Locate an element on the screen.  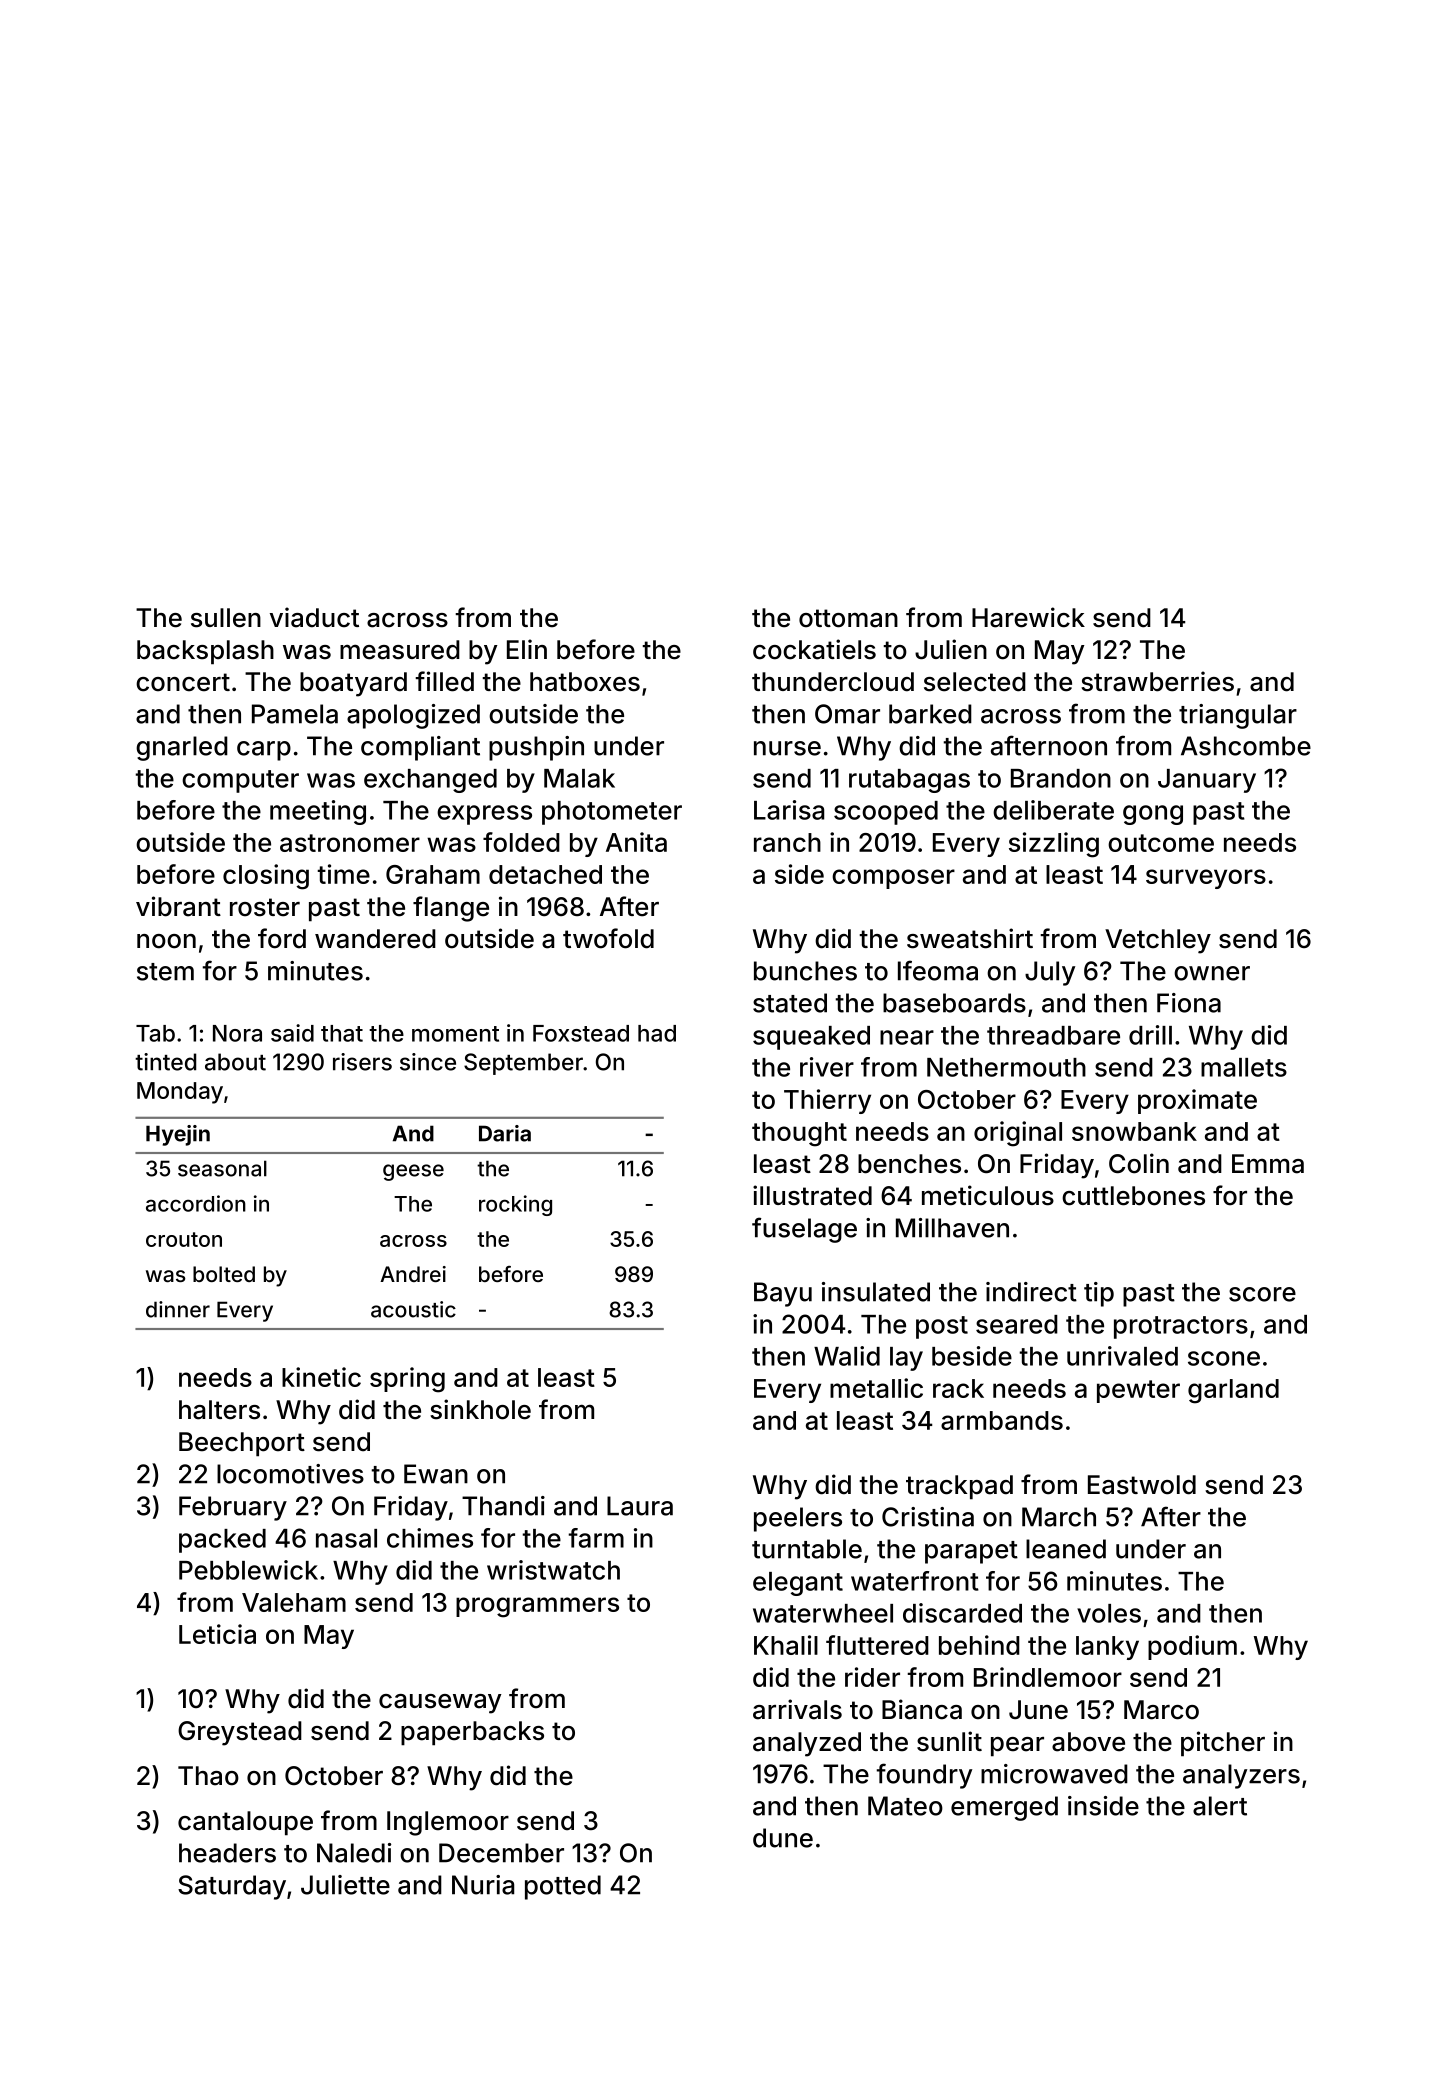
Vetchley is located at coordinates (1158, 941).
